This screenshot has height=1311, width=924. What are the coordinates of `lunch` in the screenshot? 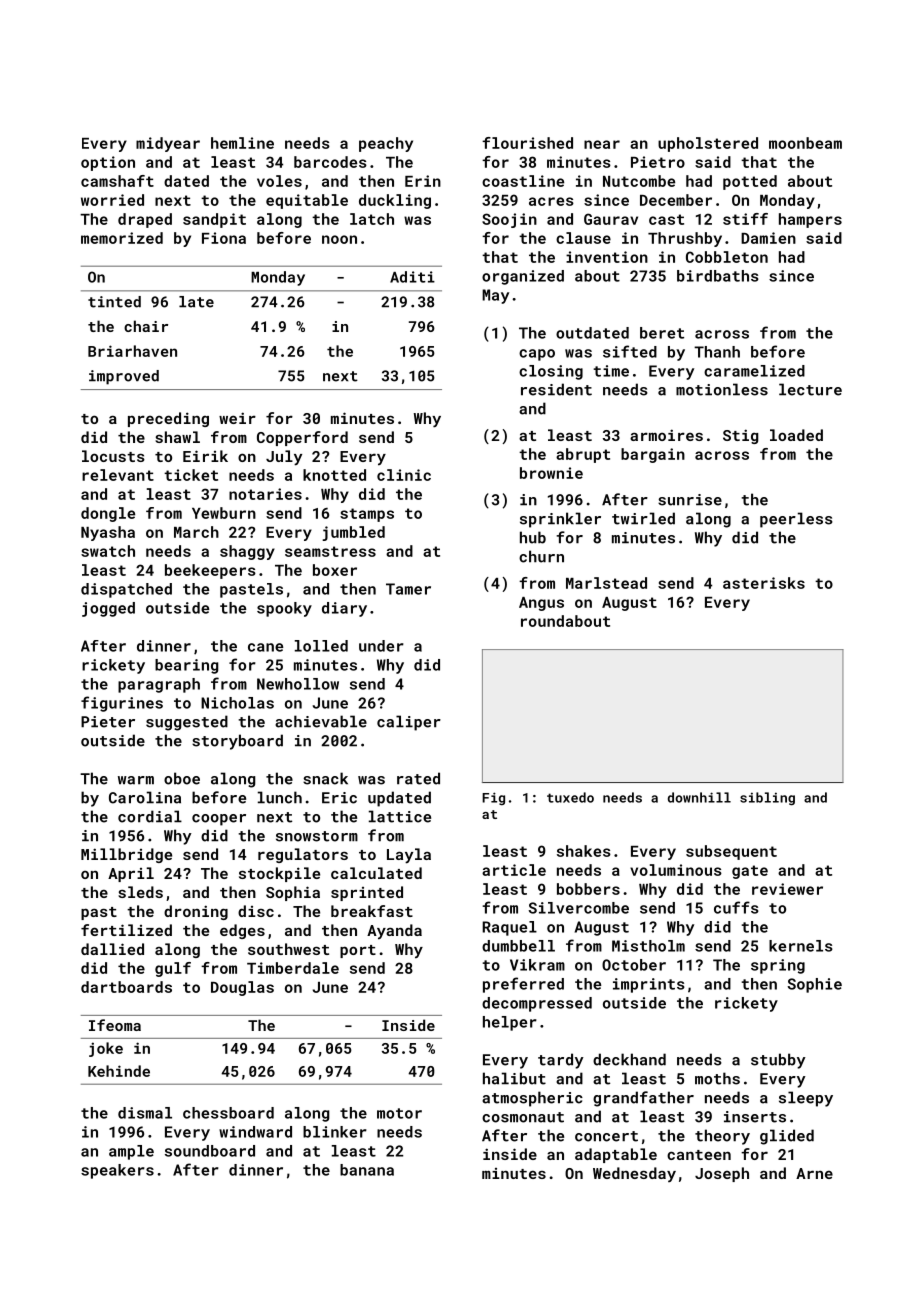 It's located at (280, 797).
